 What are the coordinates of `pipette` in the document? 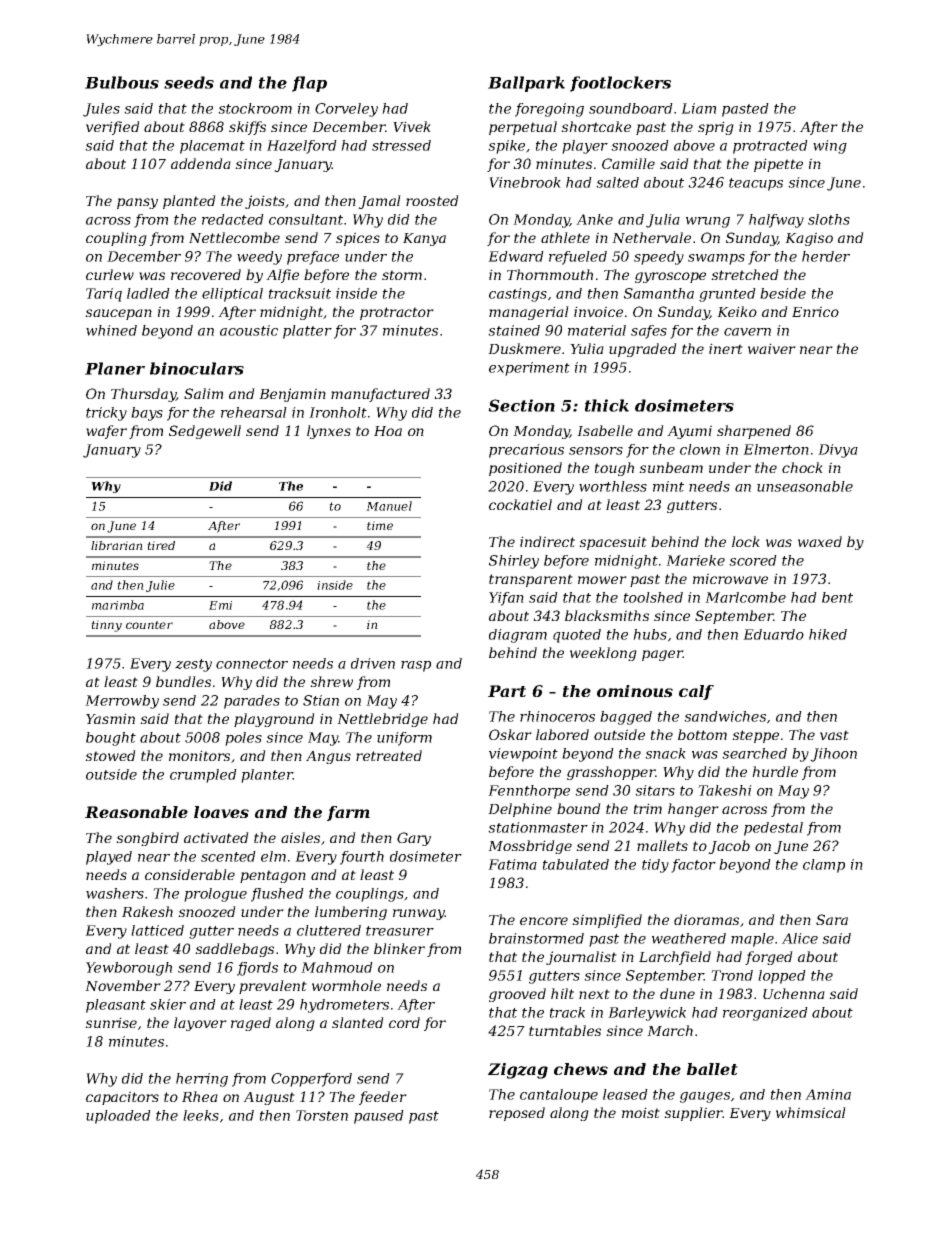 It's located at (778, 165).
